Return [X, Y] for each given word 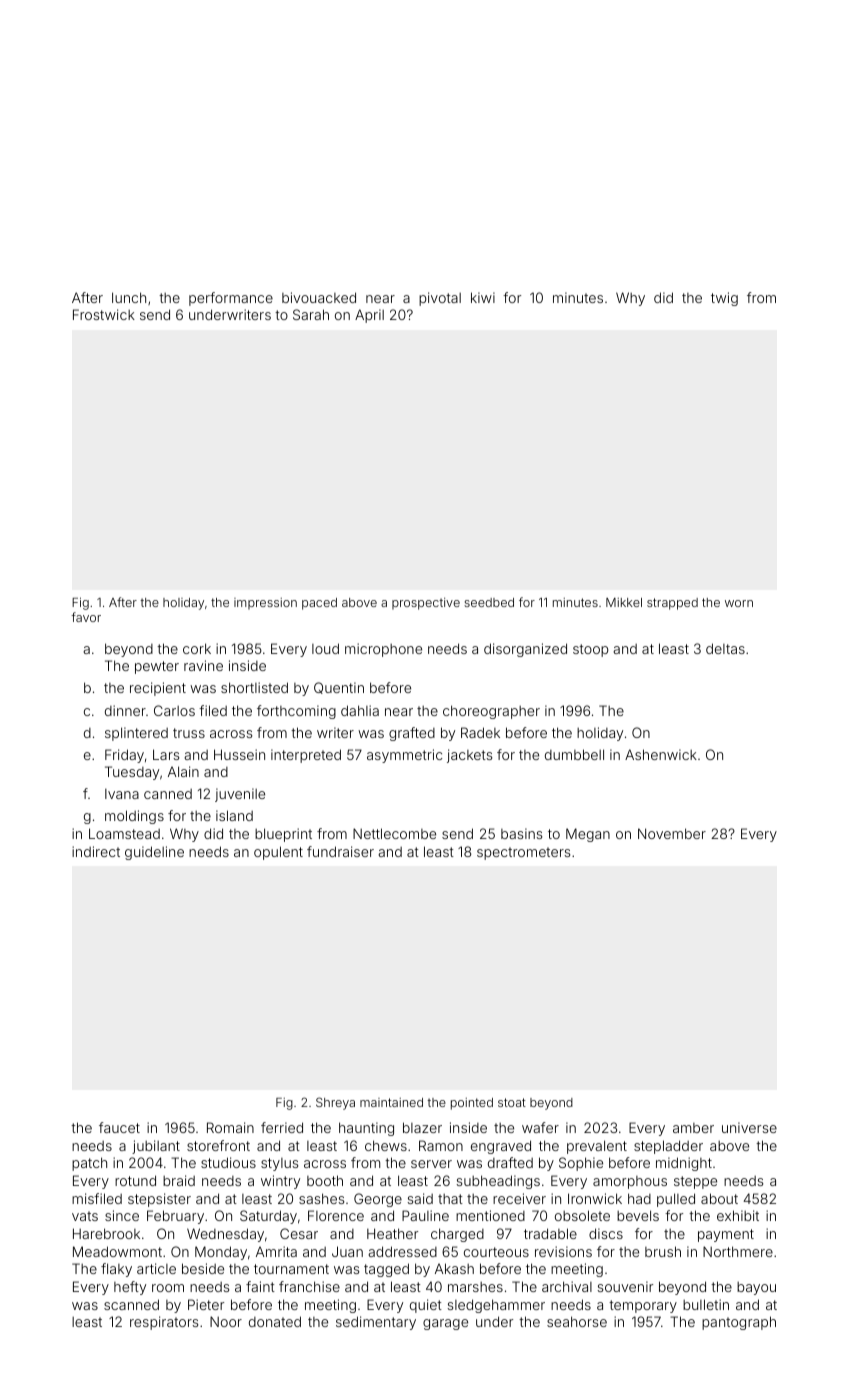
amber [693, 1128]
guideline [154, 853]
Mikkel [624, 602]
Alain [183, 771]
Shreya [335, 1103]
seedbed [489, 602]
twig [724, 299]
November [672, 833]
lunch [129, 297]
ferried [282, 1127]
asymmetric [404, 756]
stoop [591, 650]
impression [265, 604]
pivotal [440, 299]
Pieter [206, 1304]
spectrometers [523, 853]
